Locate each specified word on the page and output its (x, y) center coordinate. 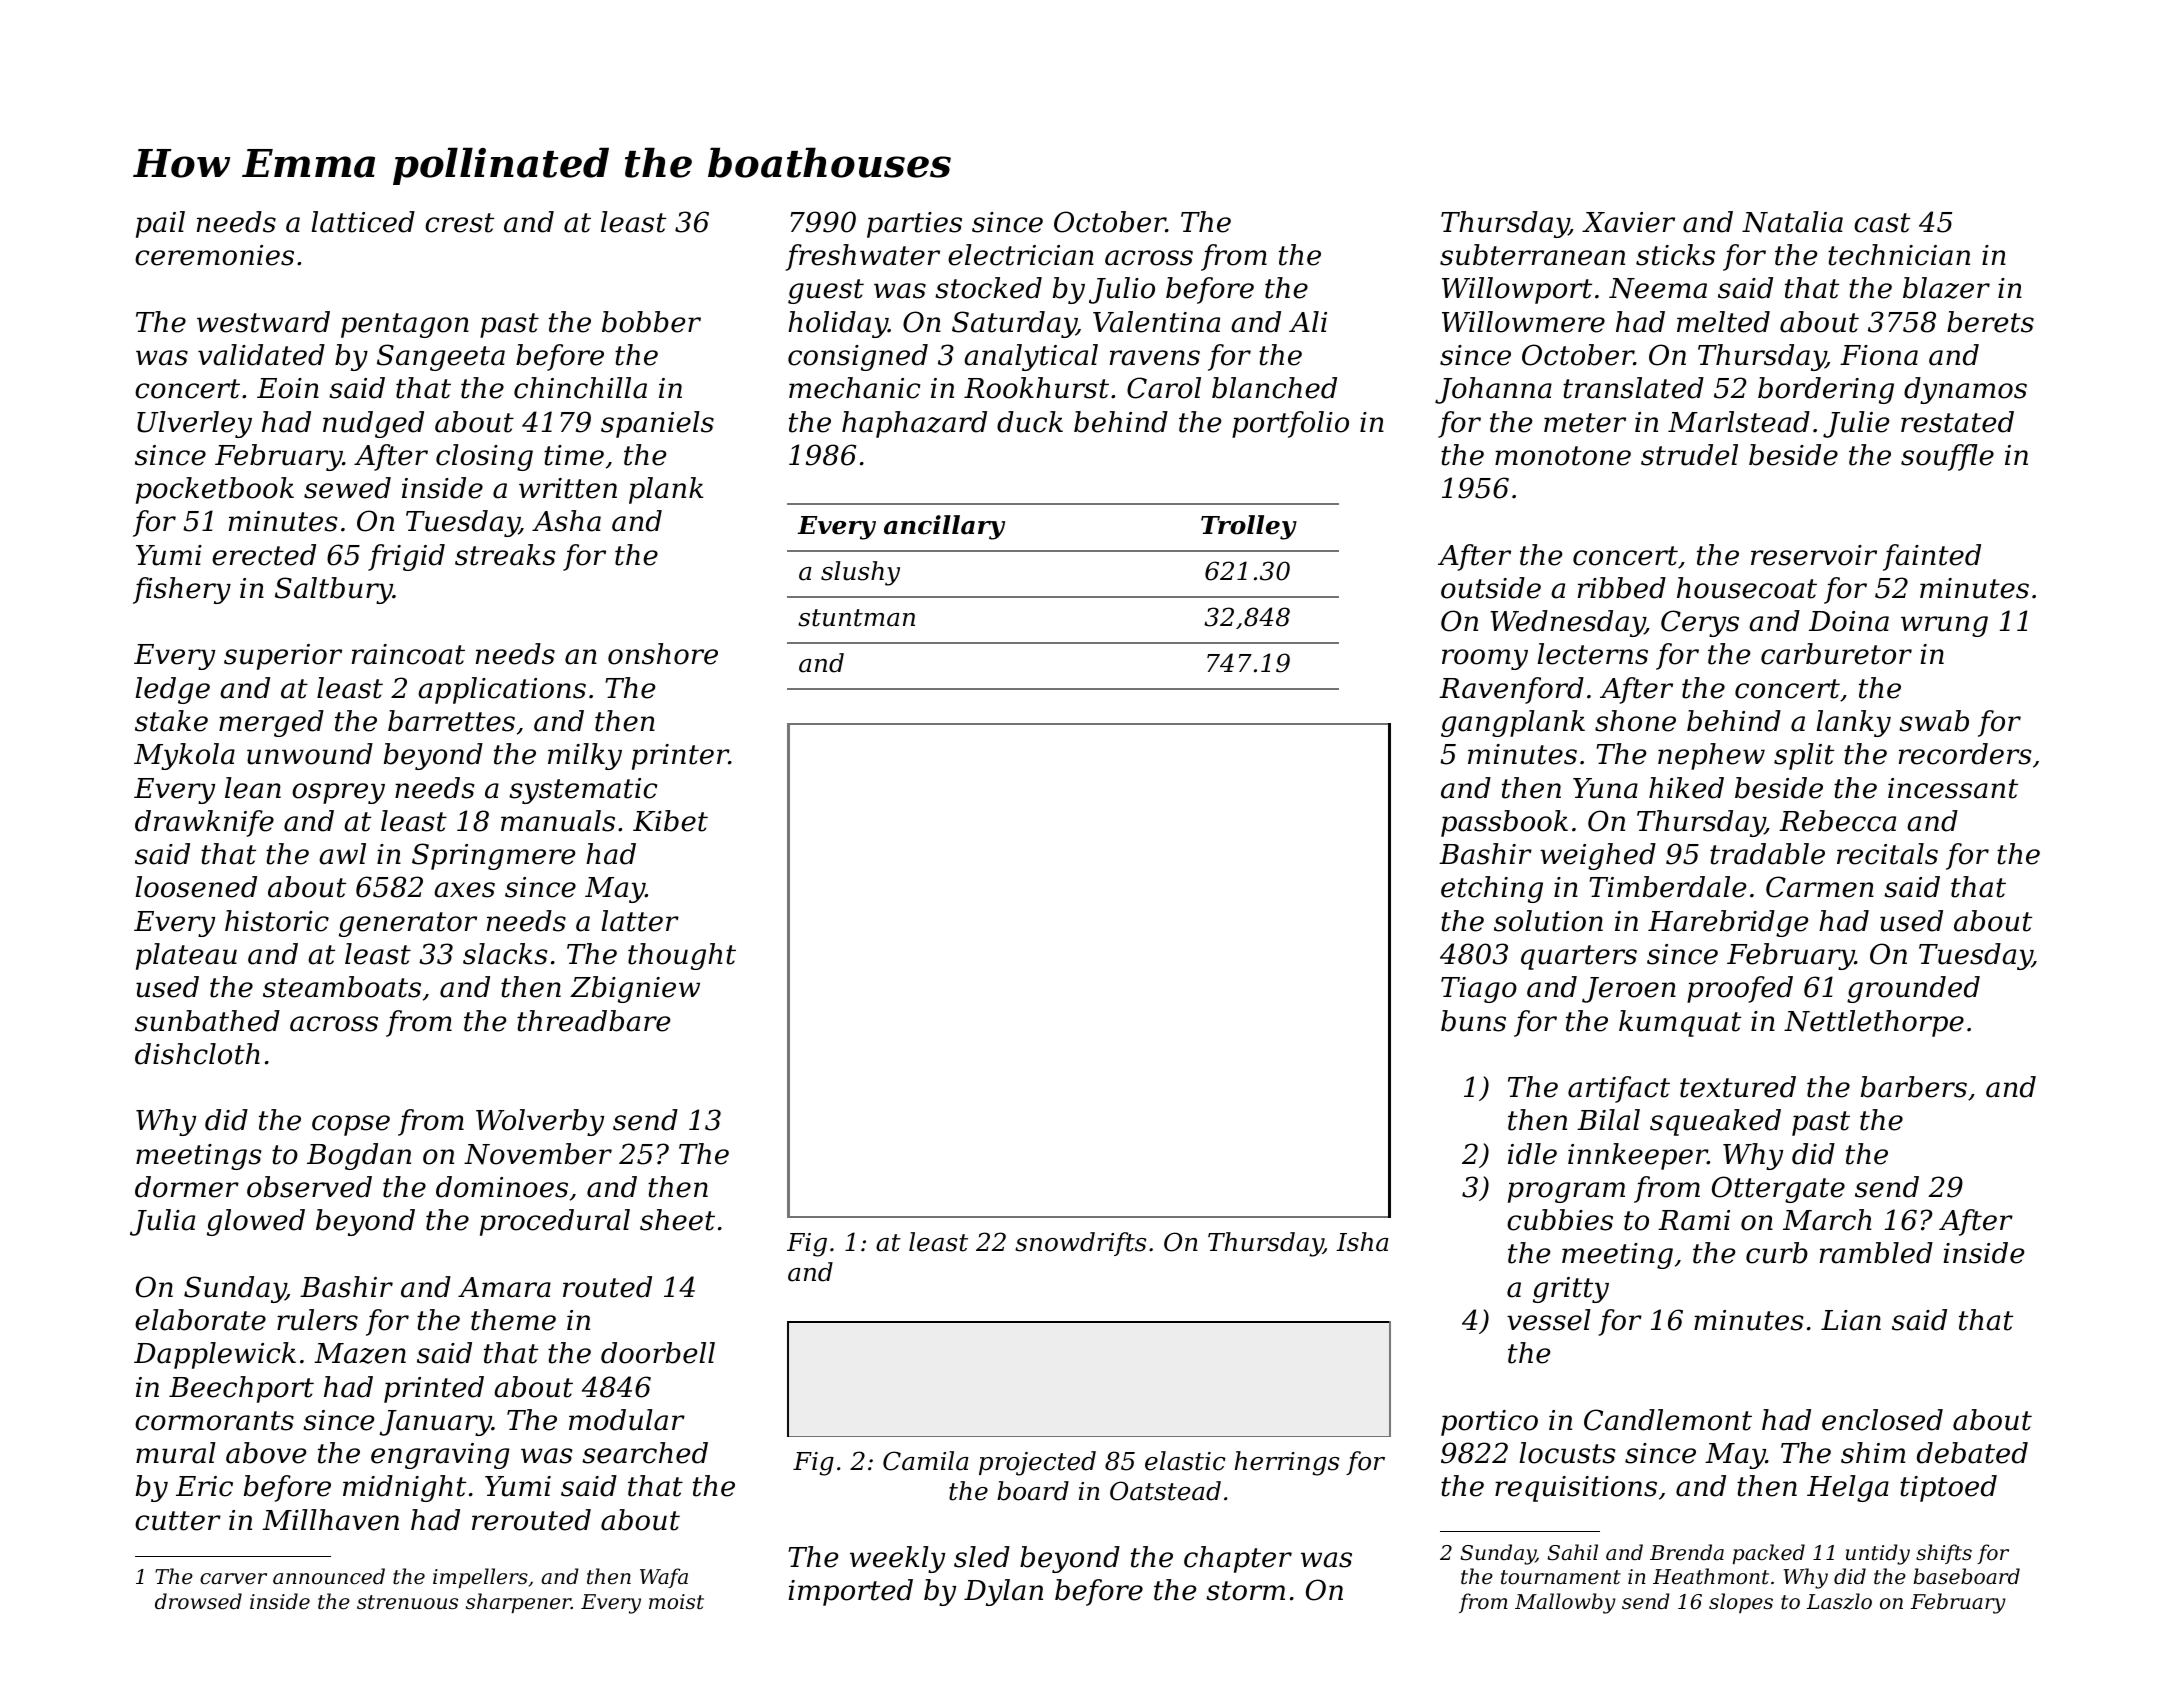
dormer (187, 1187)
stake (171, 721)
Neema (1658, 288)
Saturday (1014, 324)
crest (459, 223)
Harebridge (1728, 923)
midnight (404, 1488)
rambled (1876, 1253)
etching (1492, 889)
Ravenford (1511, 690)
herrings (1287, 1463)
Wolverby (540, 1122)
